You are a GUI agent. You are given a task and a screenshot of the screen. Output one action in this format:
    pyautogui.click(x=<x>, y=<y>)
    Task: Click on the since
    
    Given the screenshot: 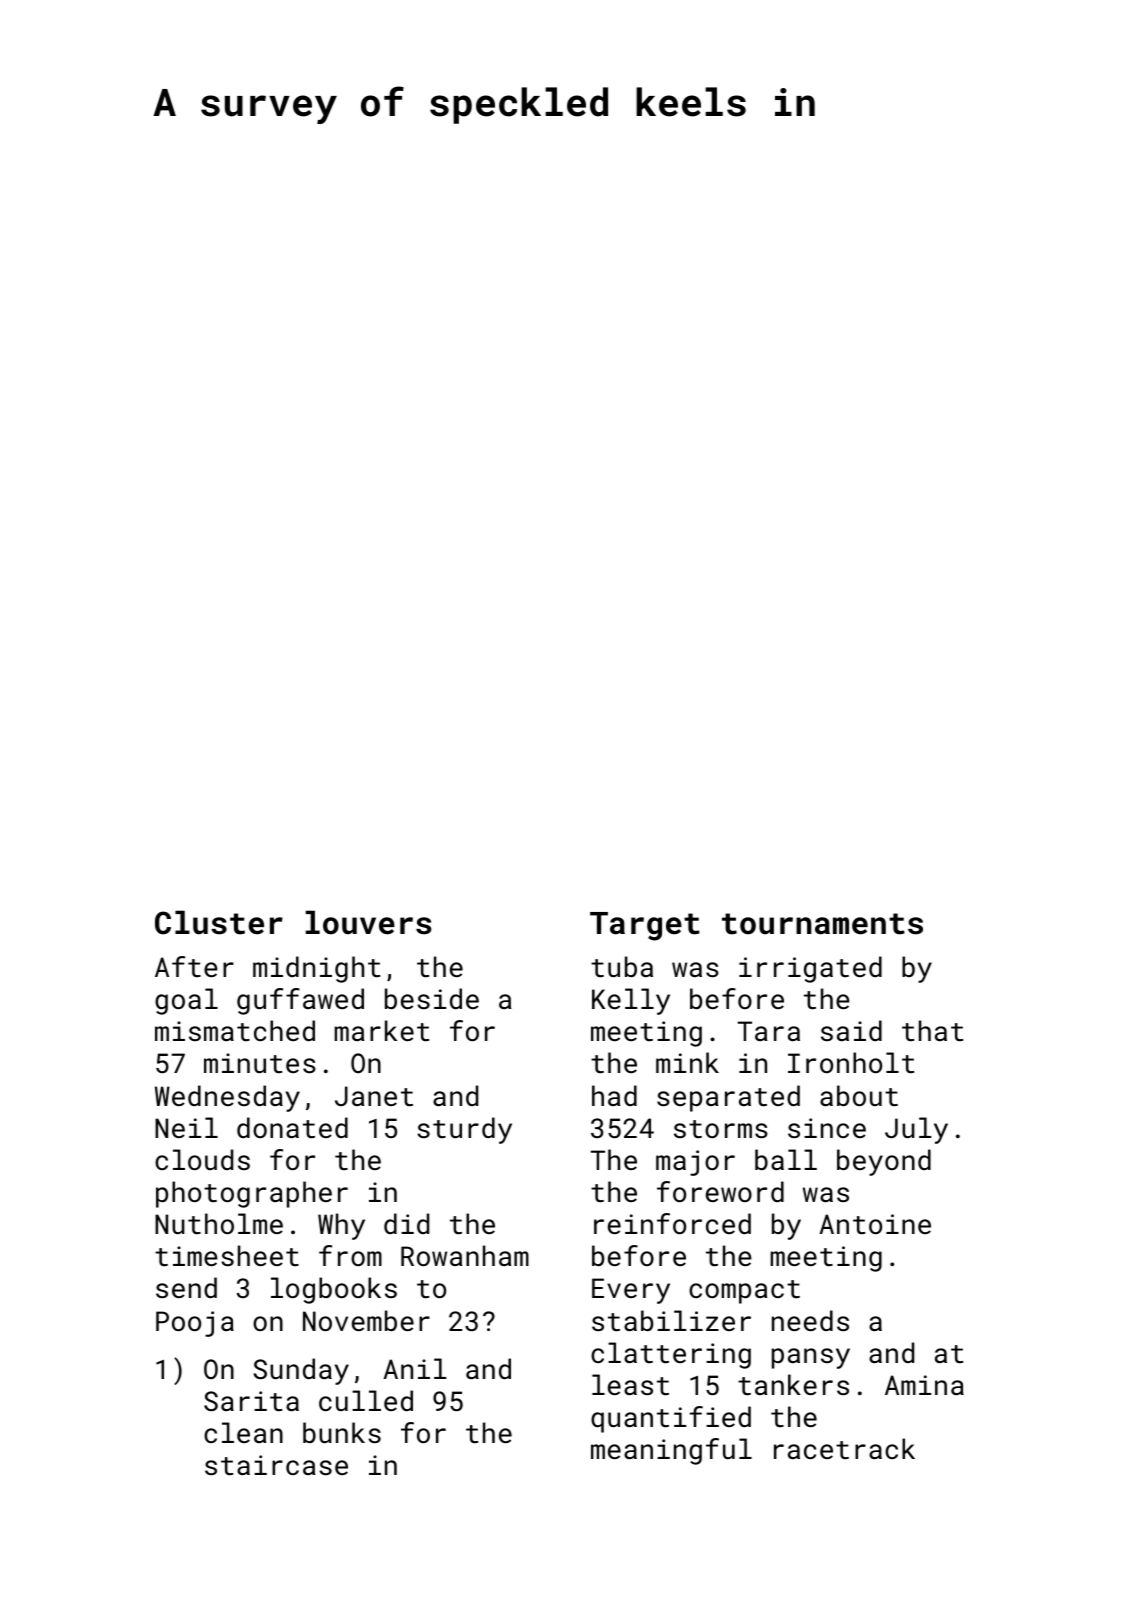 What is the action you would take?
    pyautogui.click(x=827, y=1128)
